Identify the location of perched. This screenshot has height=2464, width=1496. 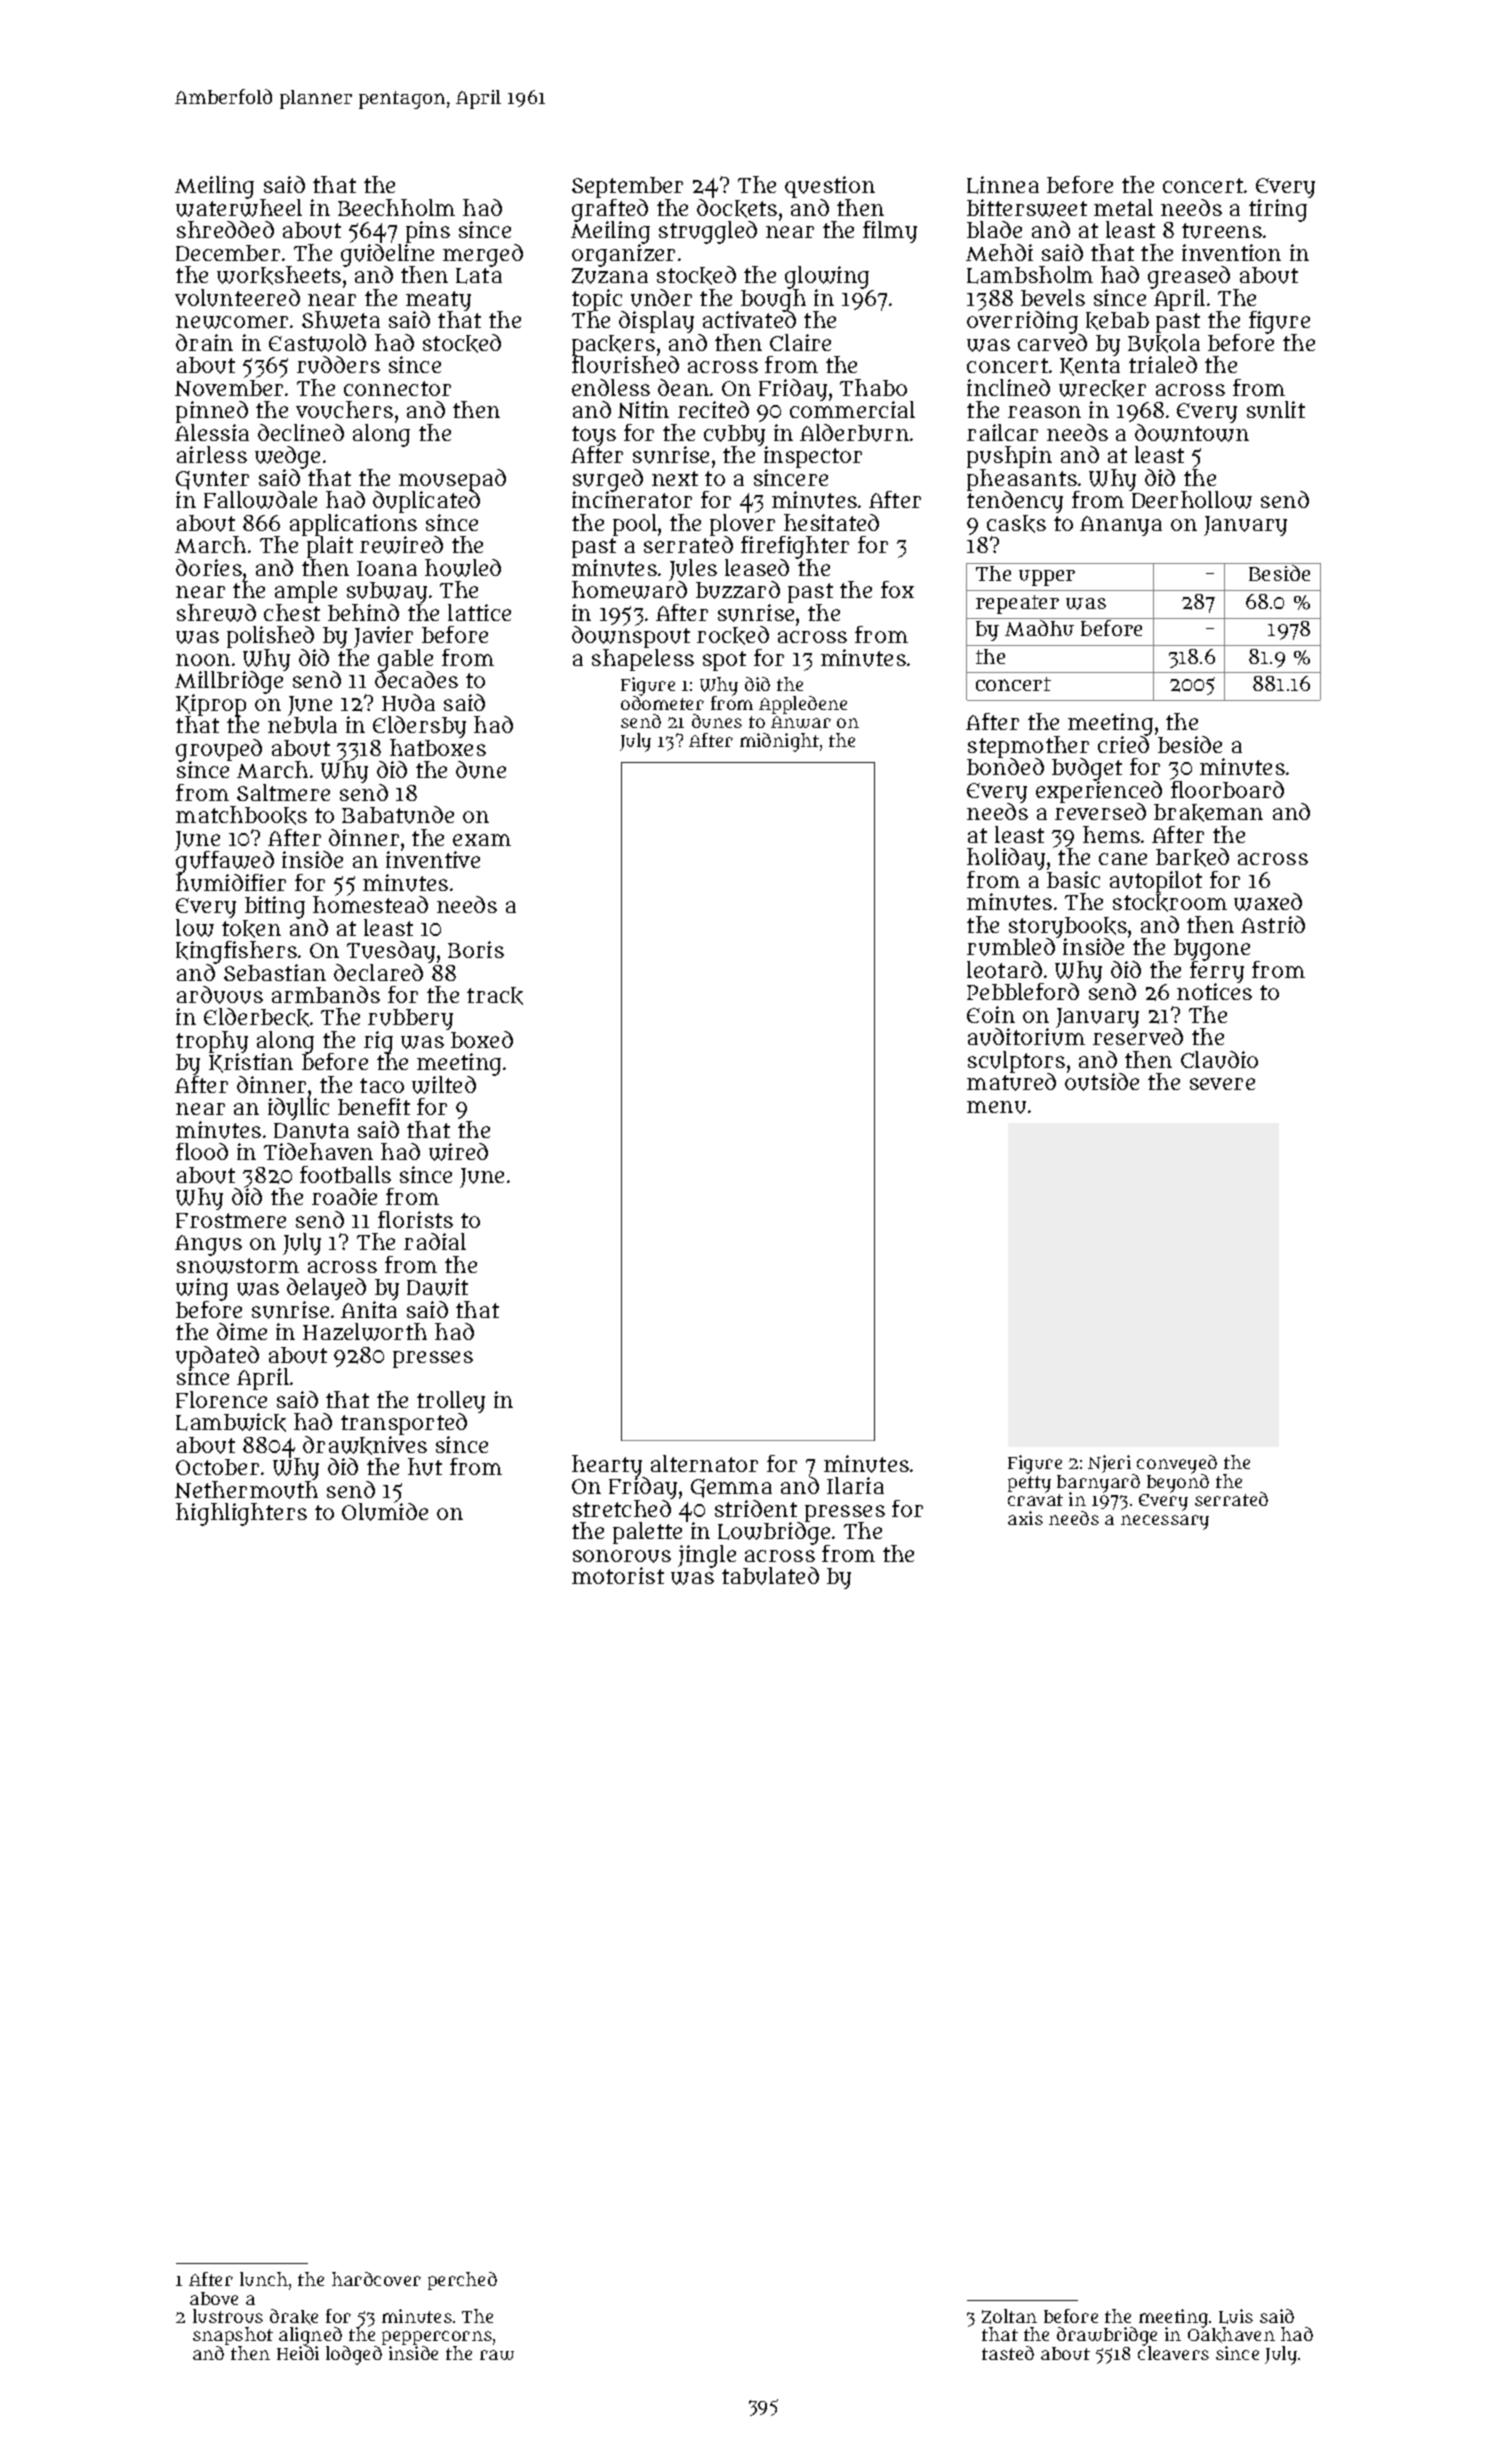
(462, 2281).
